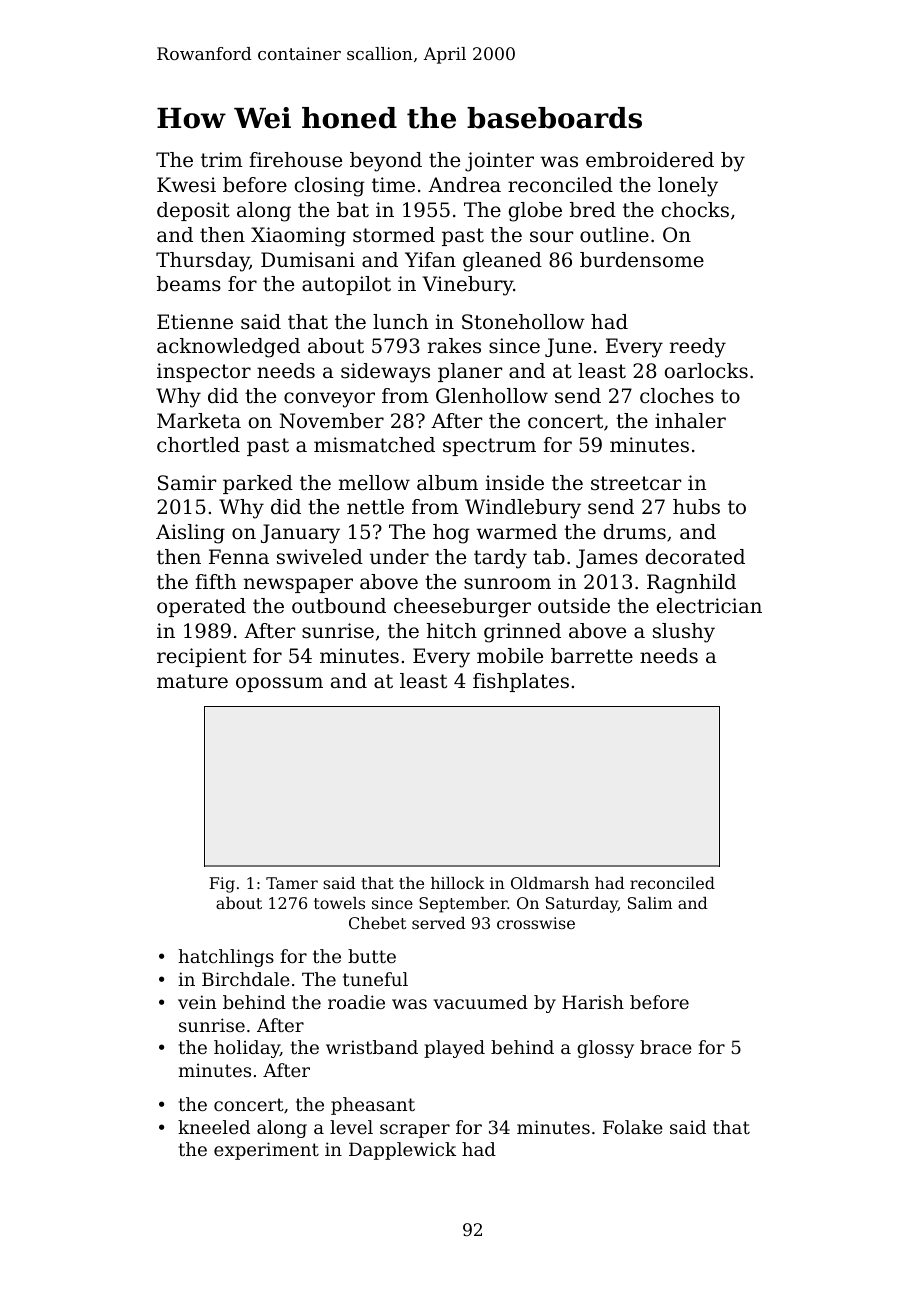 Image resolution: width=924 pixels, height=1311 pixels. What do you see at coordinates (222, 885) in the document?
I see `Fig` at bounding box center [222, 885].
